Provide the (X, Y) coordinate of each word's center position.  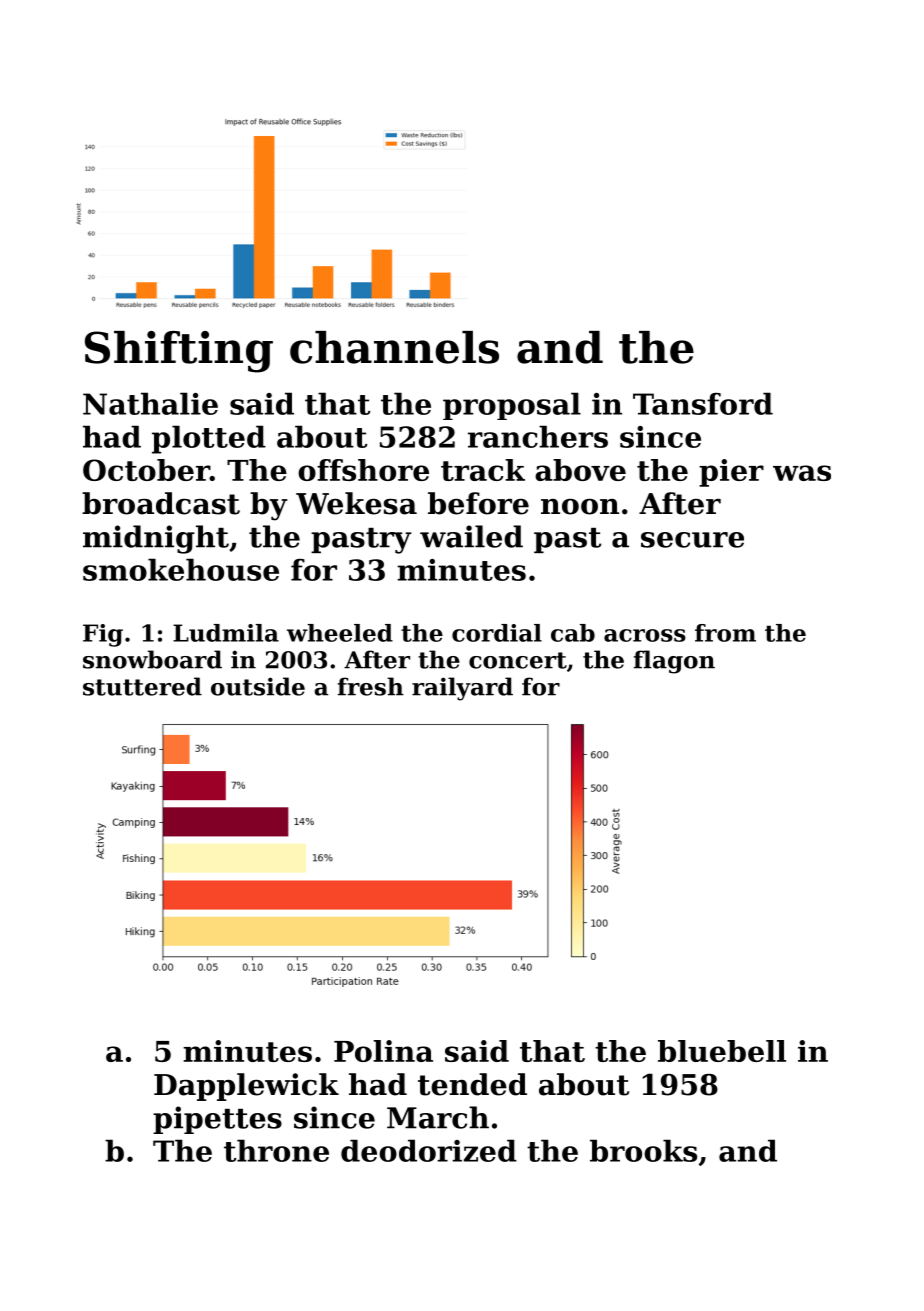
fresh (371, 686)
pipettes (217, 1120)
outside (258, 686)
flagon (674, 662)
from (725, 633)
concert (518, 660)
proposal (512, 406)
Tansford (703, 403)
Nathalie (150, 403)
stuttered (142, 686)
